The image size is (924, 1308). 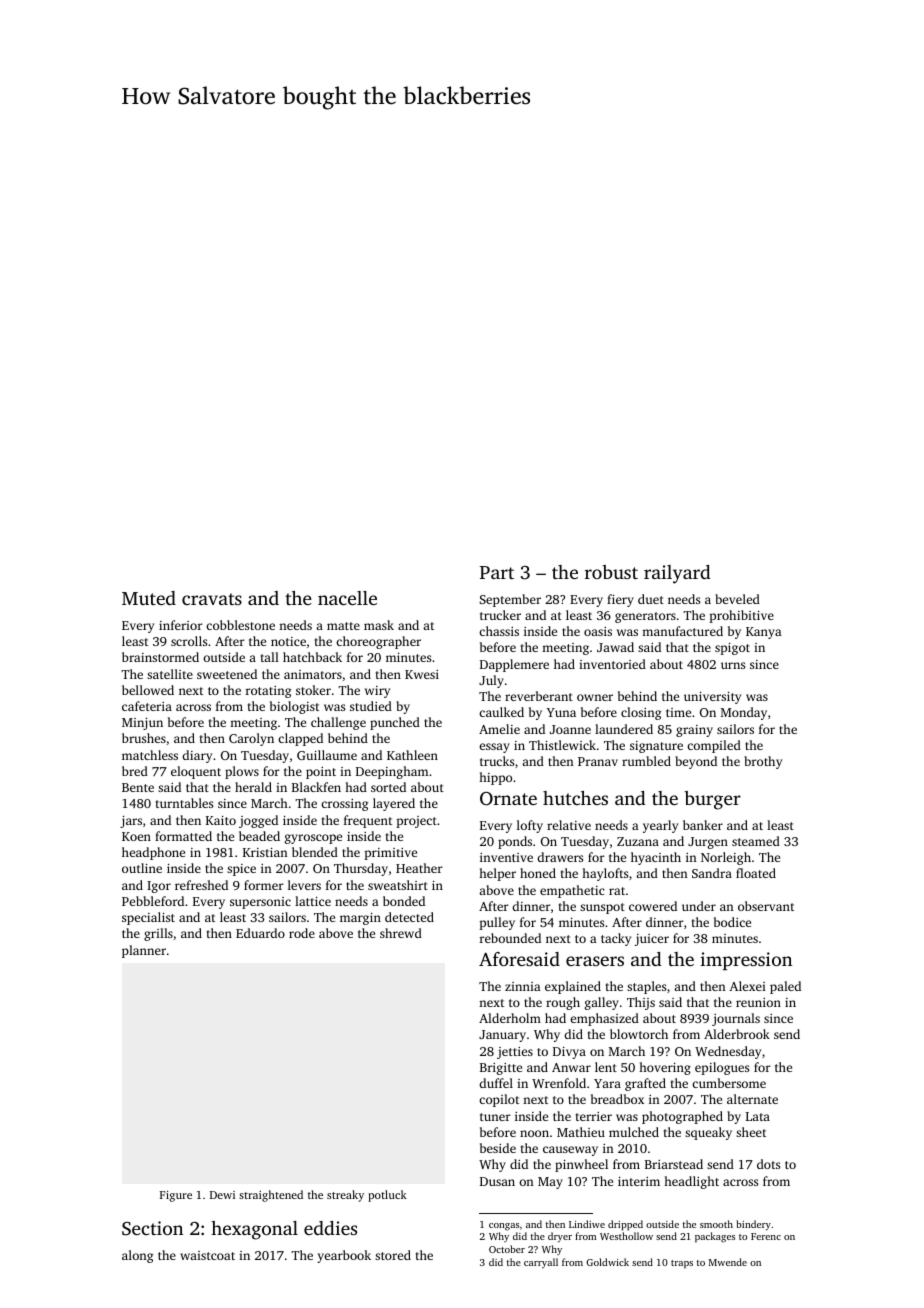 What do you see at coordinates (152, 1228) in the screenshot?
I see `Section` at bounding box center [152, 1228].
